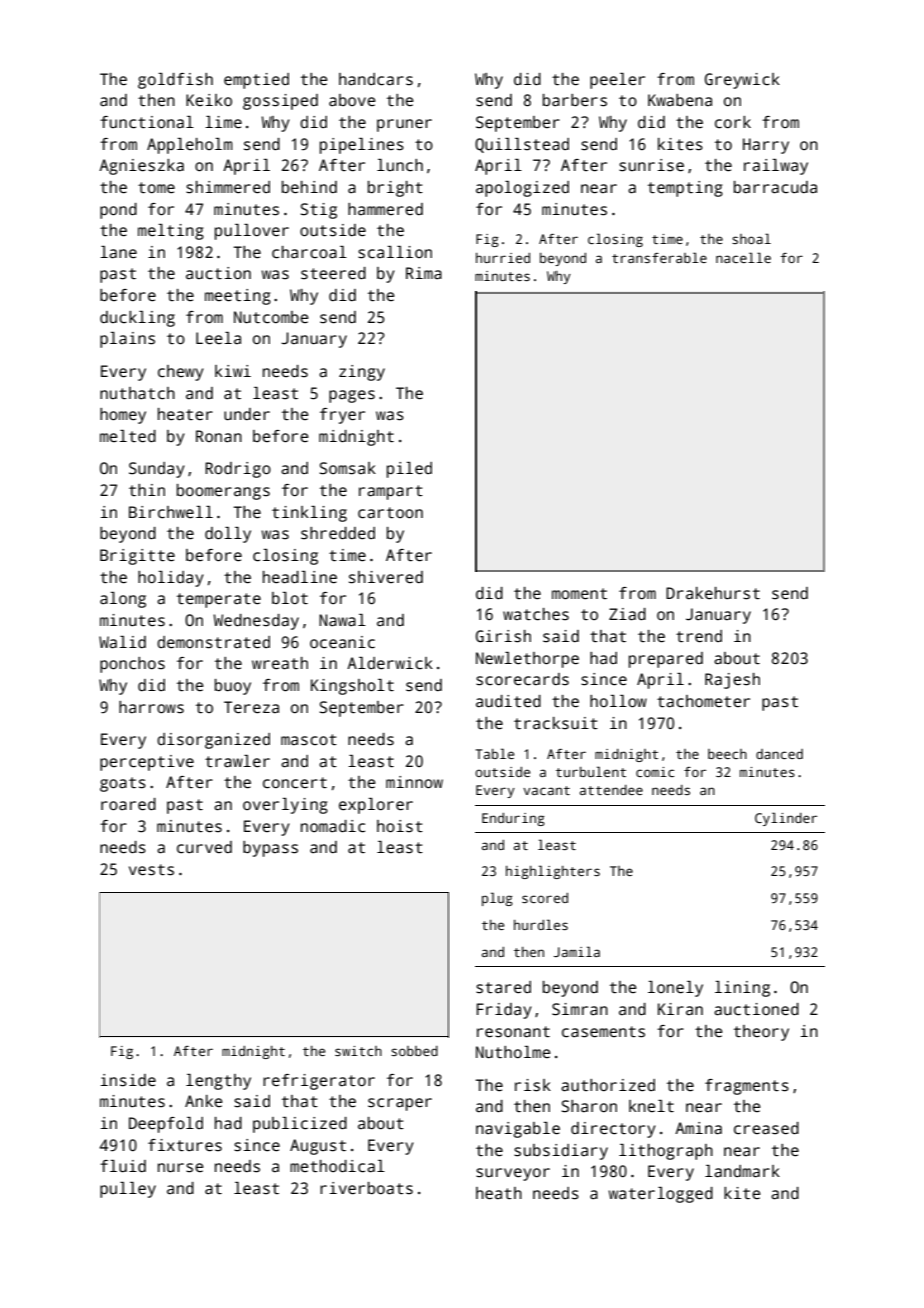 This document has width=924, height=1308. What do you see at coordinates (333, 826) in the document?
I see `nomadic` at bounding box center [333, 826].
